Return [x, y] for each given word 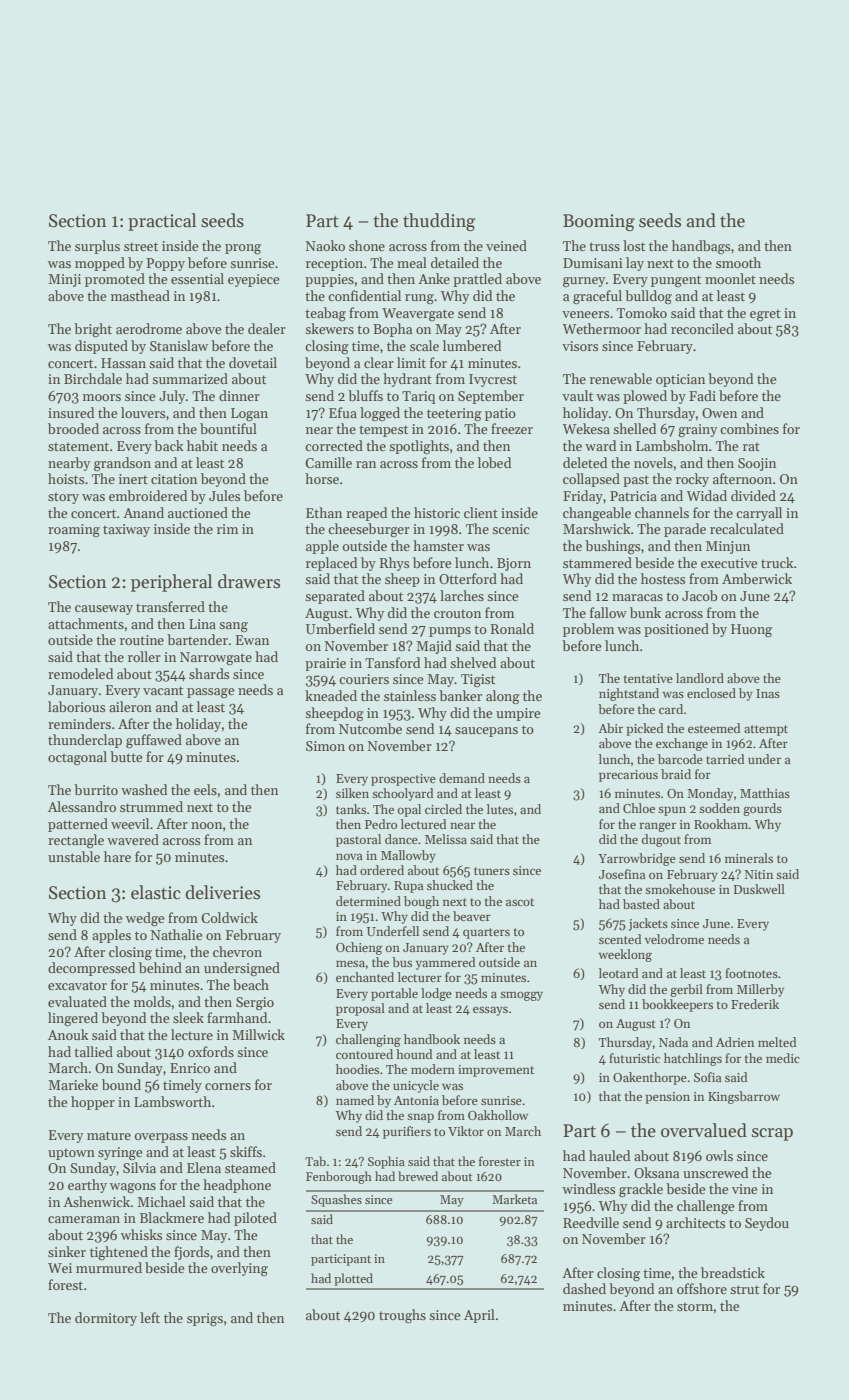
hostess [663, 578]
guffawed [154, 741]
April [479, 1316]
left [150, 1317]
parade [685, 530]
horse [322, 478]
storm [695, 1306]
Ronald [512, 628]
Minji [64, 280]
